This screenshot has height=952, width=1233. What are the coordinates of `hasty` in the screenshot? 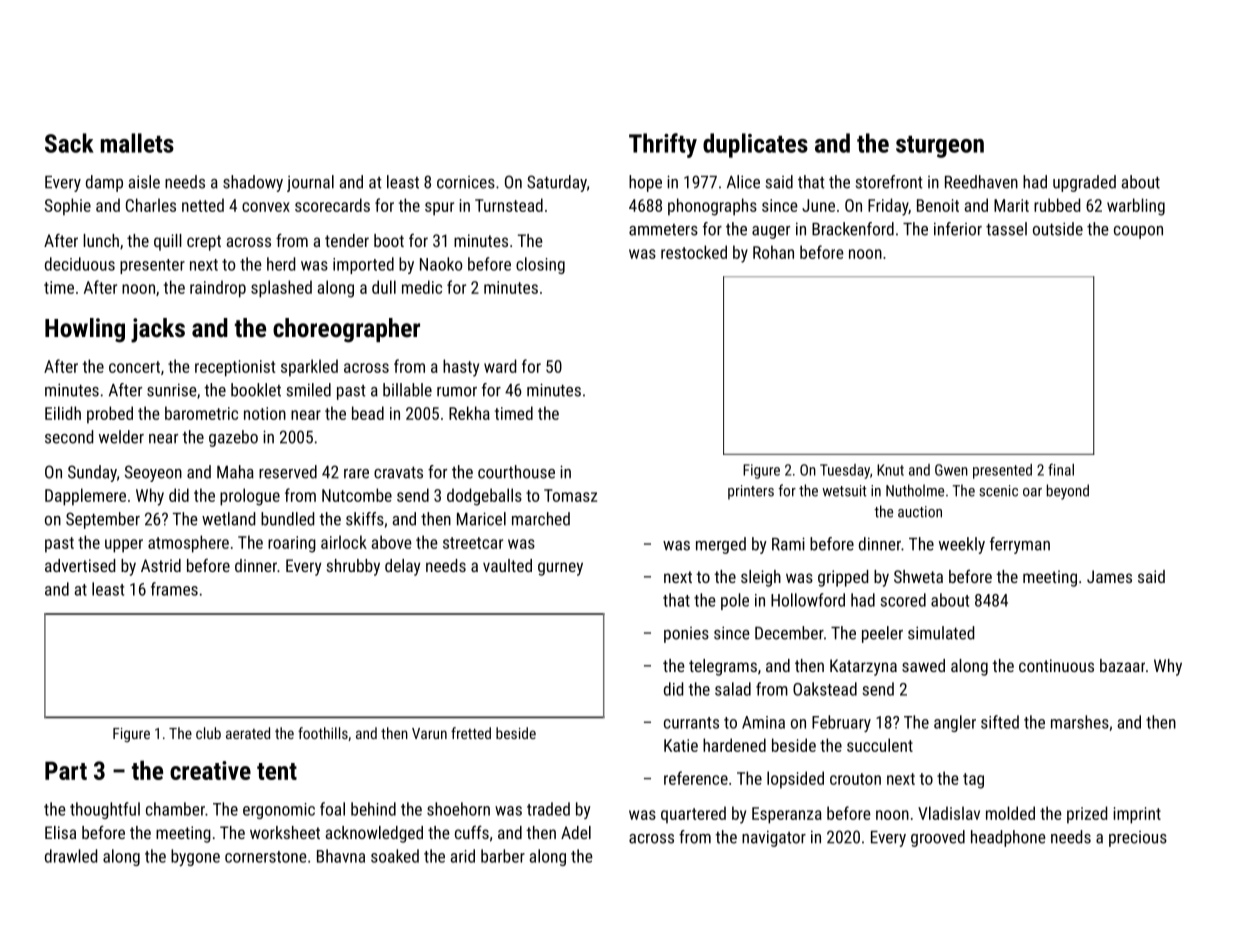 It's located at (461, 368).
